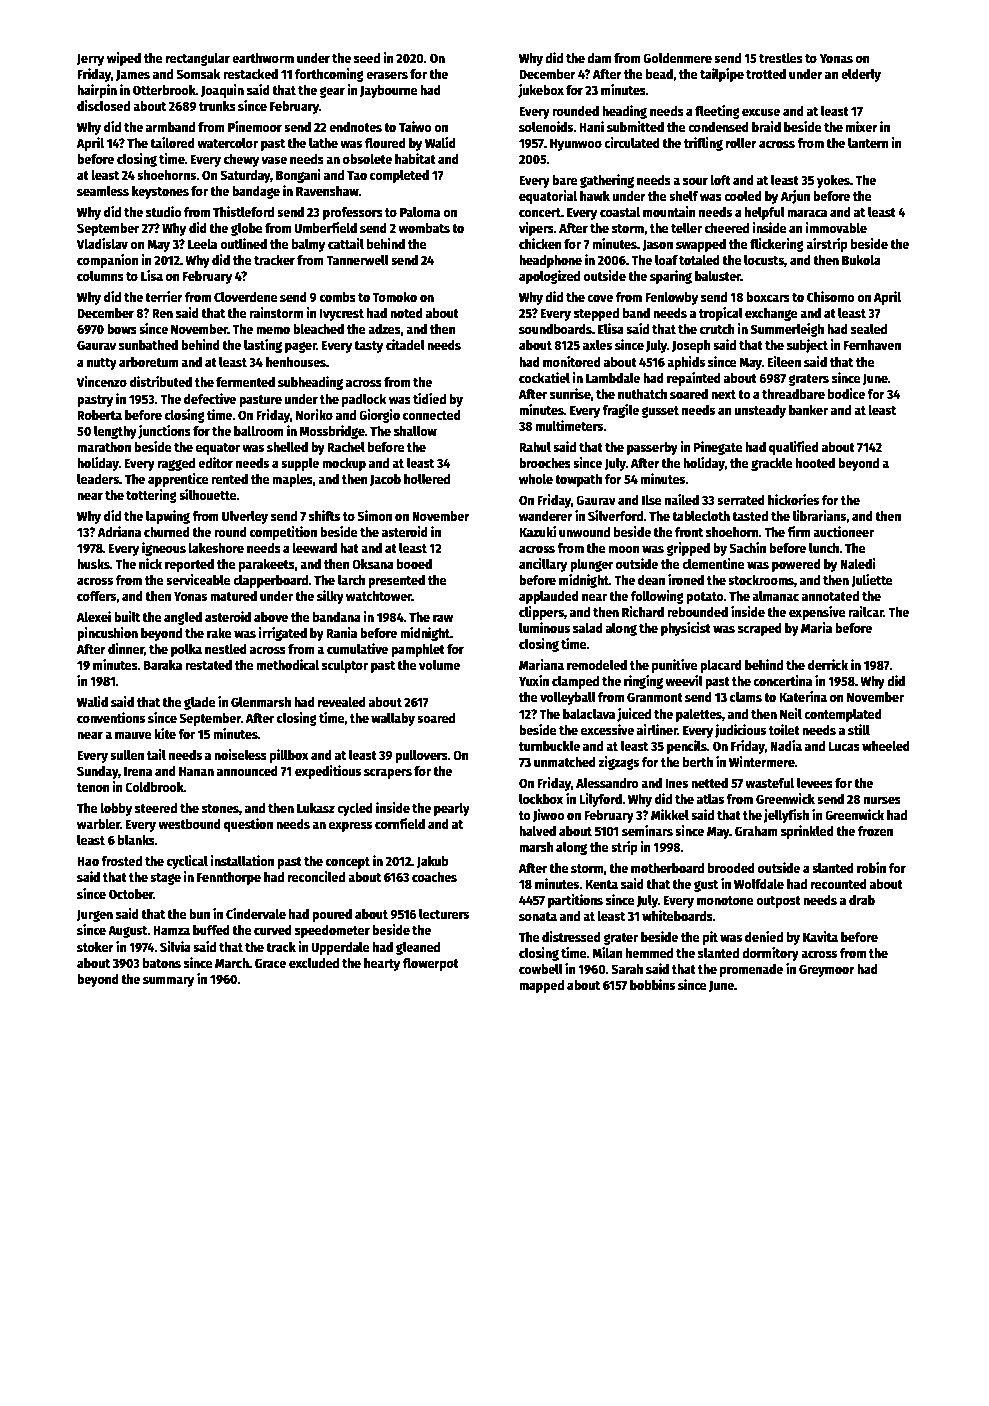 This screenshot has width=989, height=1406. What do you see at coordinates (164, 211) in the screenshot?
I see `studio` at bounding box center [164, 211].
